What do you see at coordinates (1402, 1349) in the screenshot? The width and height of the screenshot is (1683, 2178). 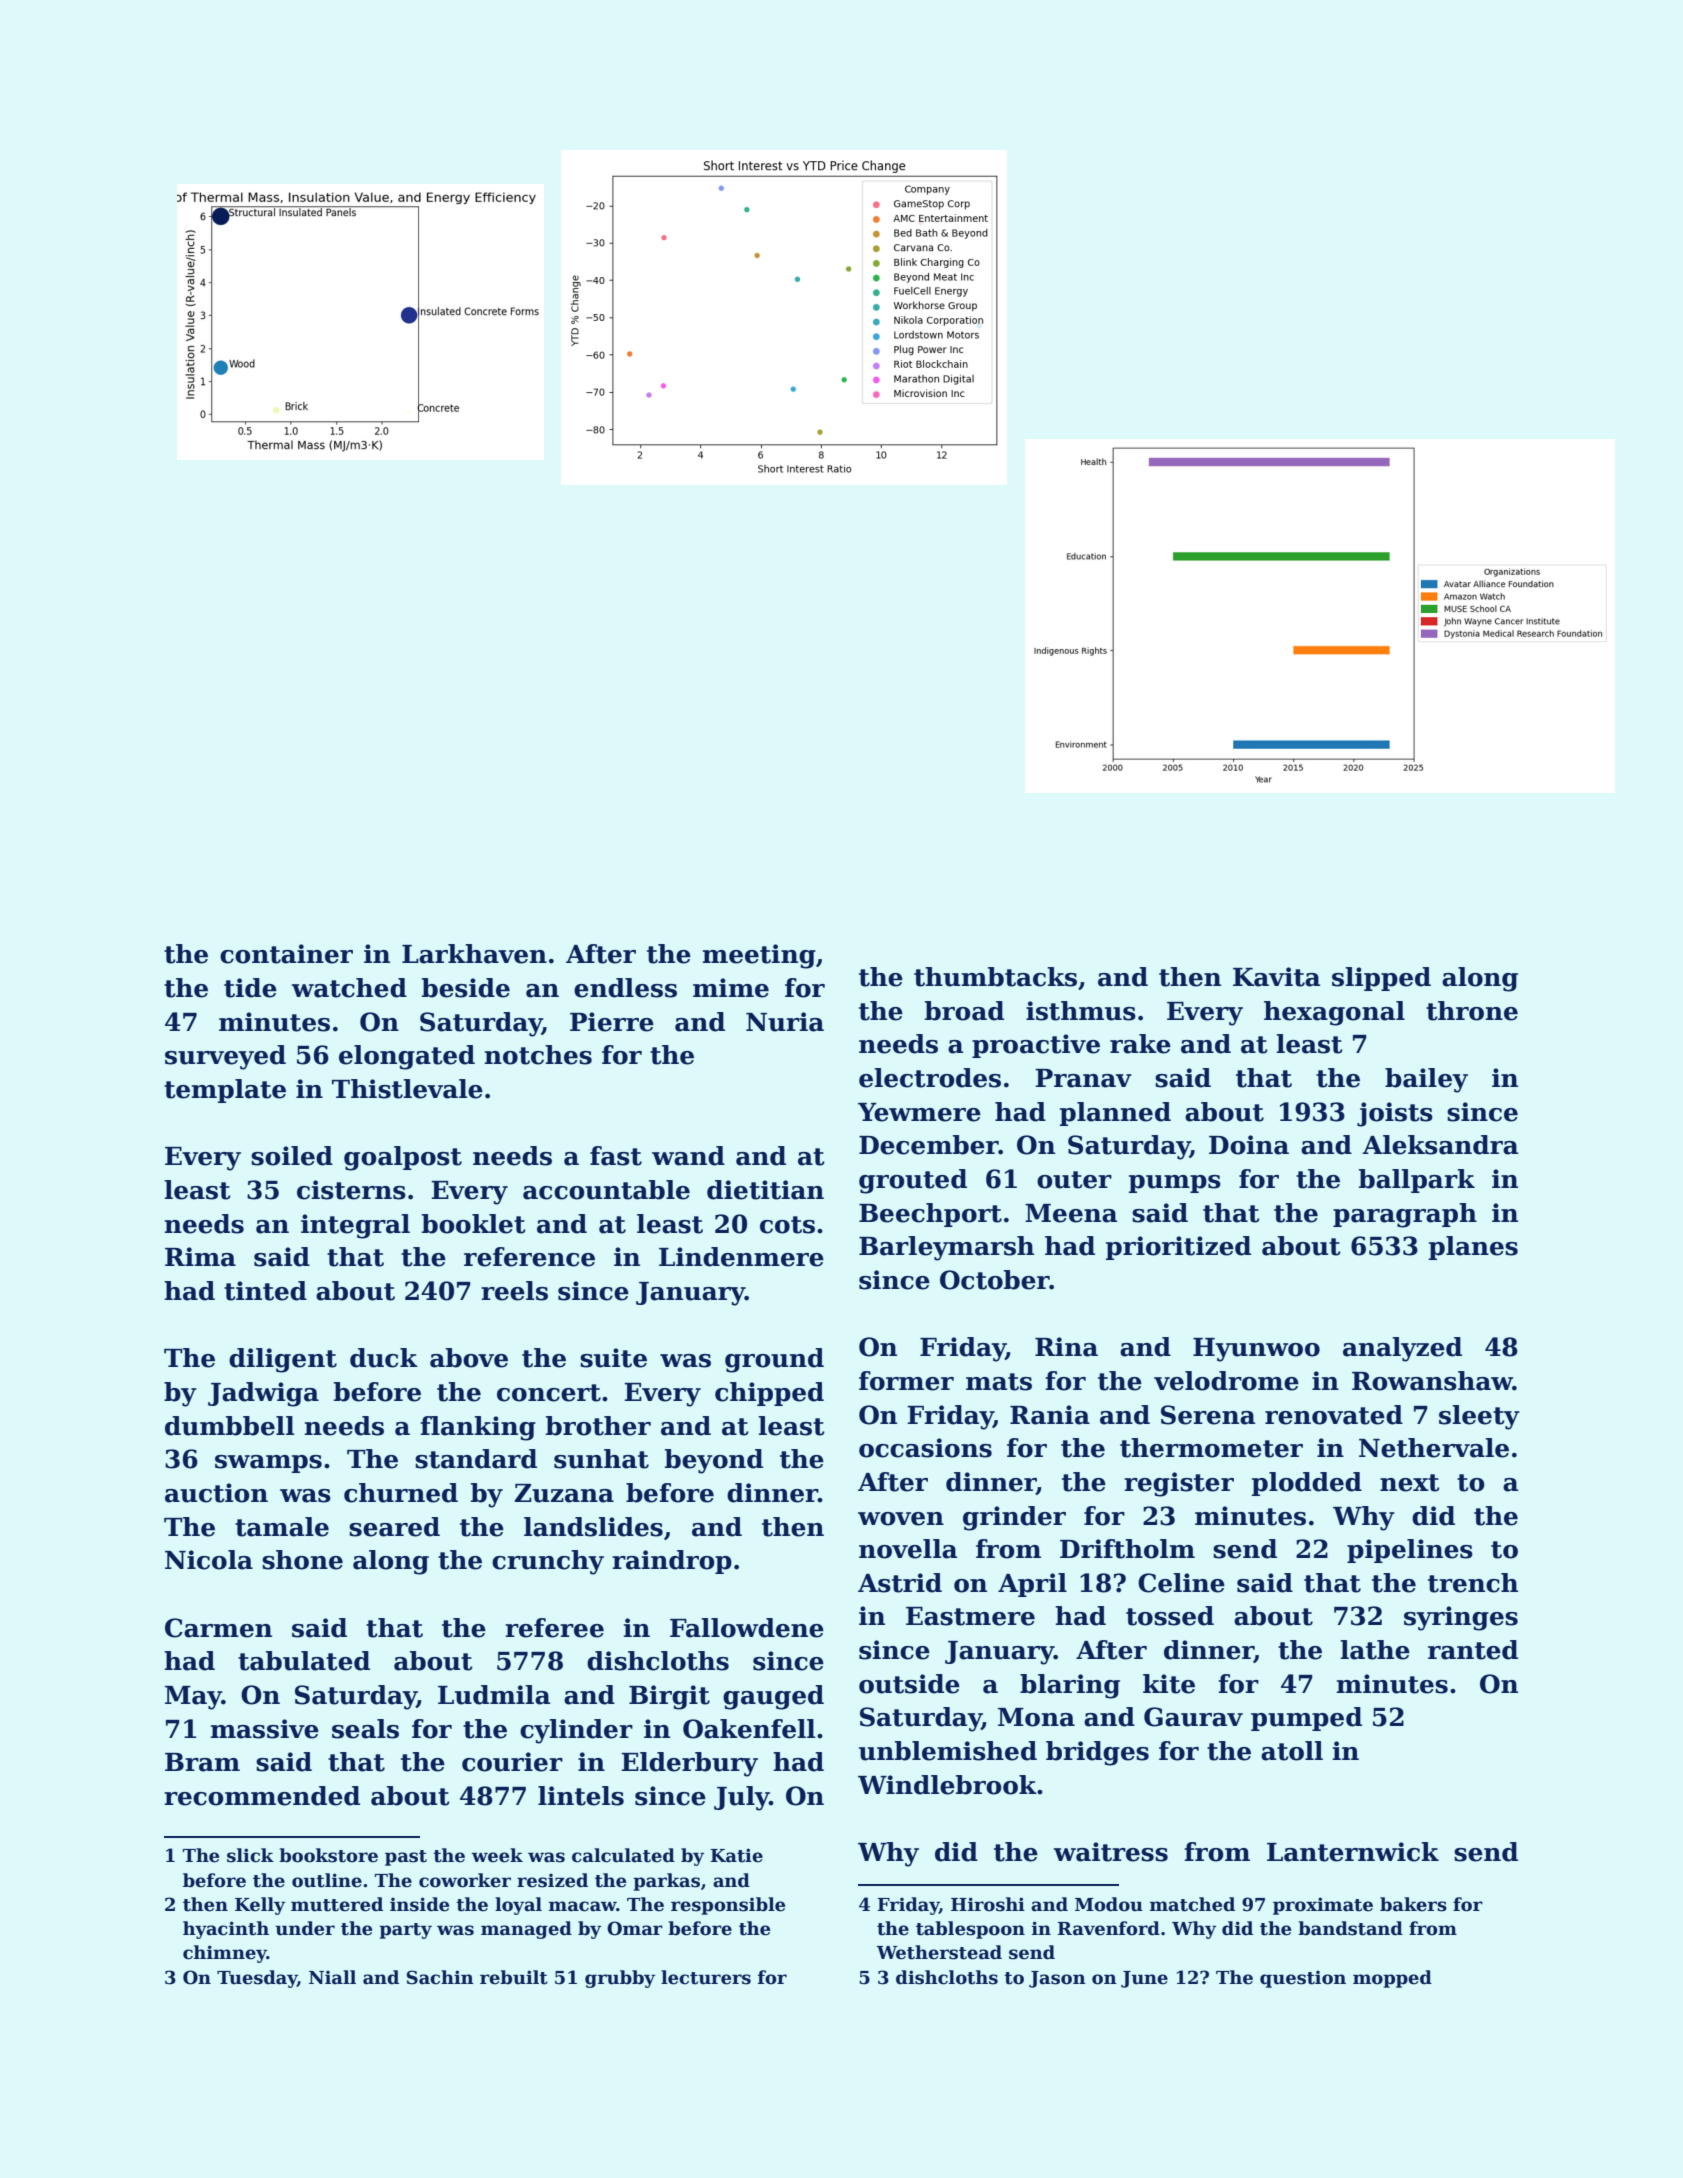 I see `analyzed` at bounding box center [1402, 1349].
